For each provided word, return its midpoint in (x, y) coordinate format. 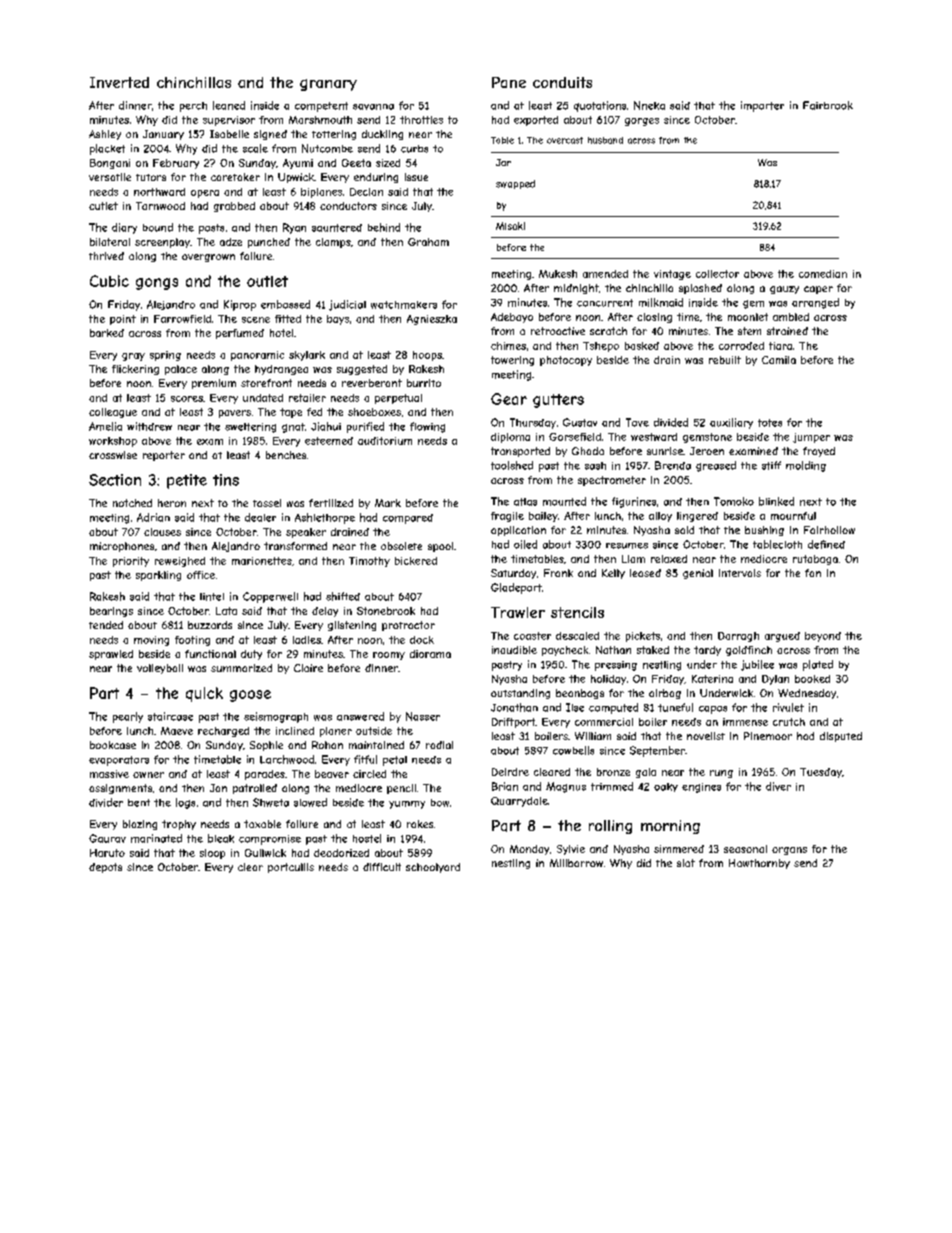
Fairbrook (828, 105)
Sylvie (571, 850)
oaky (666, 787)
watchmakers (404, 305)
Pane (509, 82)
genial (698, 574)
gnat (293, 428)
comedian (823, 274)
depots (105, 868)
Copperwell (270, 597)
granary (328, 85)
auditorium (385, 441)
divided (671, 422)
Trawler (518, 612)
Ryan (294, 228)
